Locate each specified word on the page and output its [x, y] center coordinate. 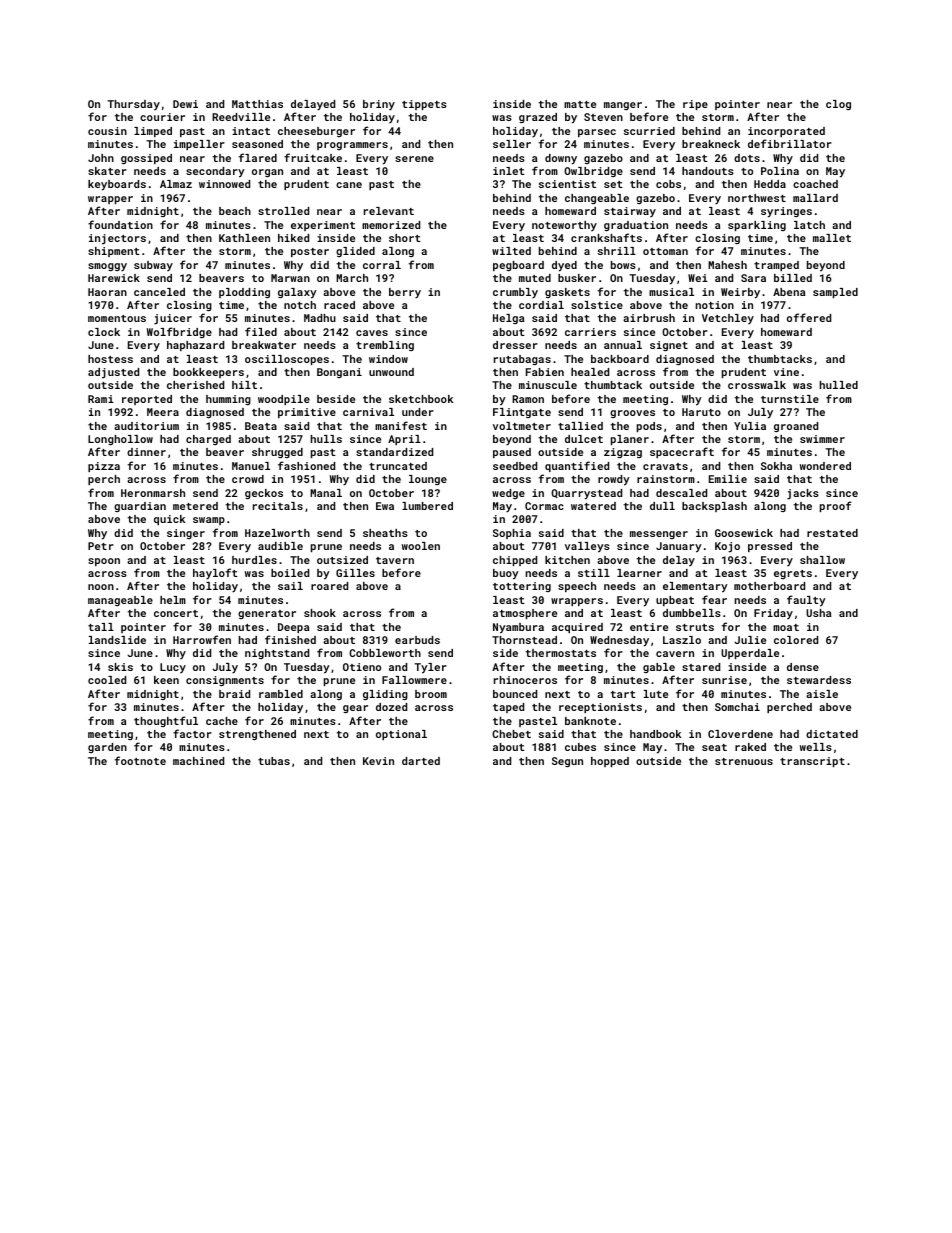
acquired [577, 628]
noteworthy [564, 226]
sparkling [757, 226]
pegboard [518, 266]
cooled [107, 680]
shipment [114, 252]
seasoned [257, 144]
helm [173, 600]
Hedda [770, 184]
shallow [822, 560]
